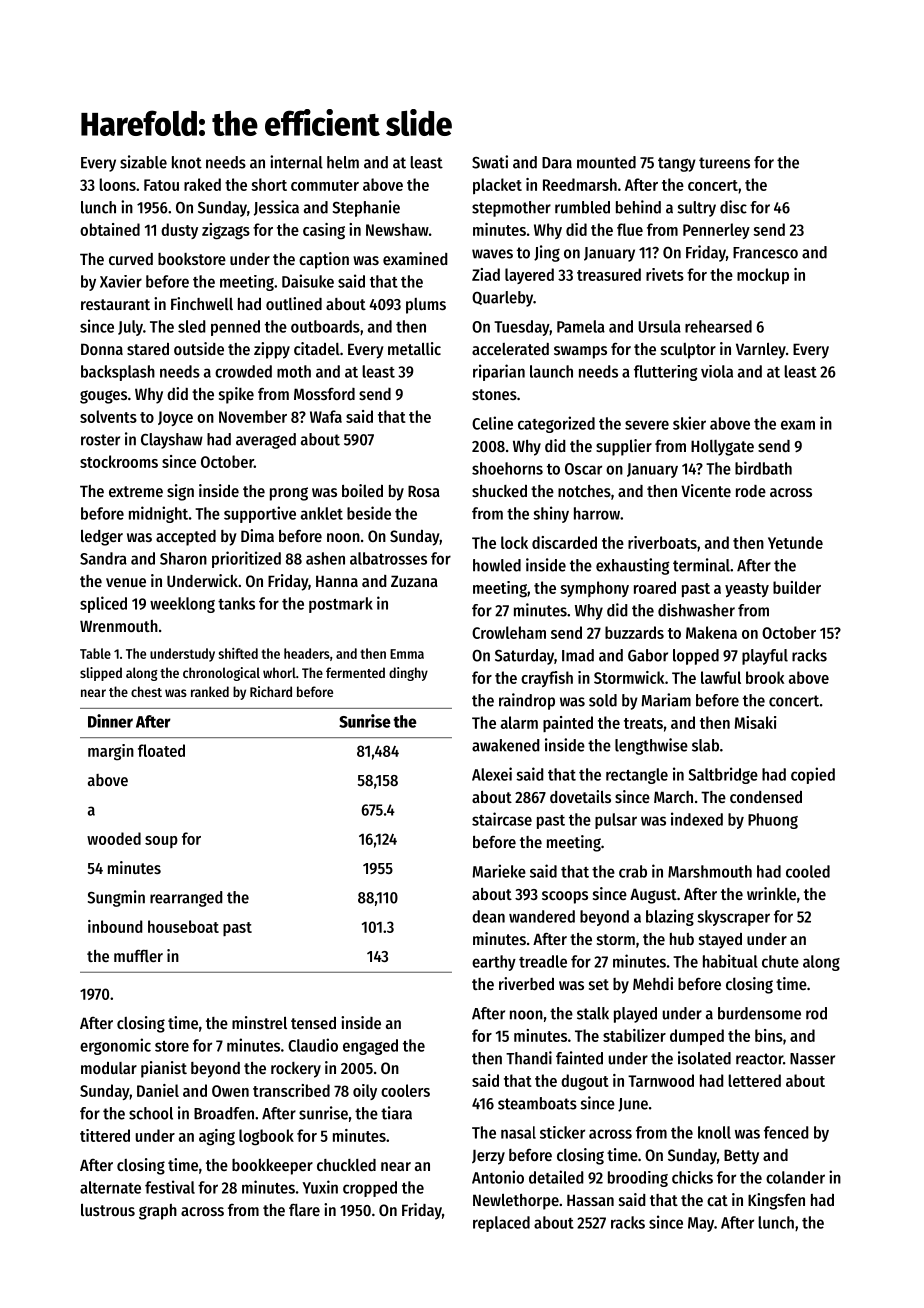 This image has height=1308, width=924. Describe the element at coordinates (296, 162) in the image. I see `internal` at that location.
